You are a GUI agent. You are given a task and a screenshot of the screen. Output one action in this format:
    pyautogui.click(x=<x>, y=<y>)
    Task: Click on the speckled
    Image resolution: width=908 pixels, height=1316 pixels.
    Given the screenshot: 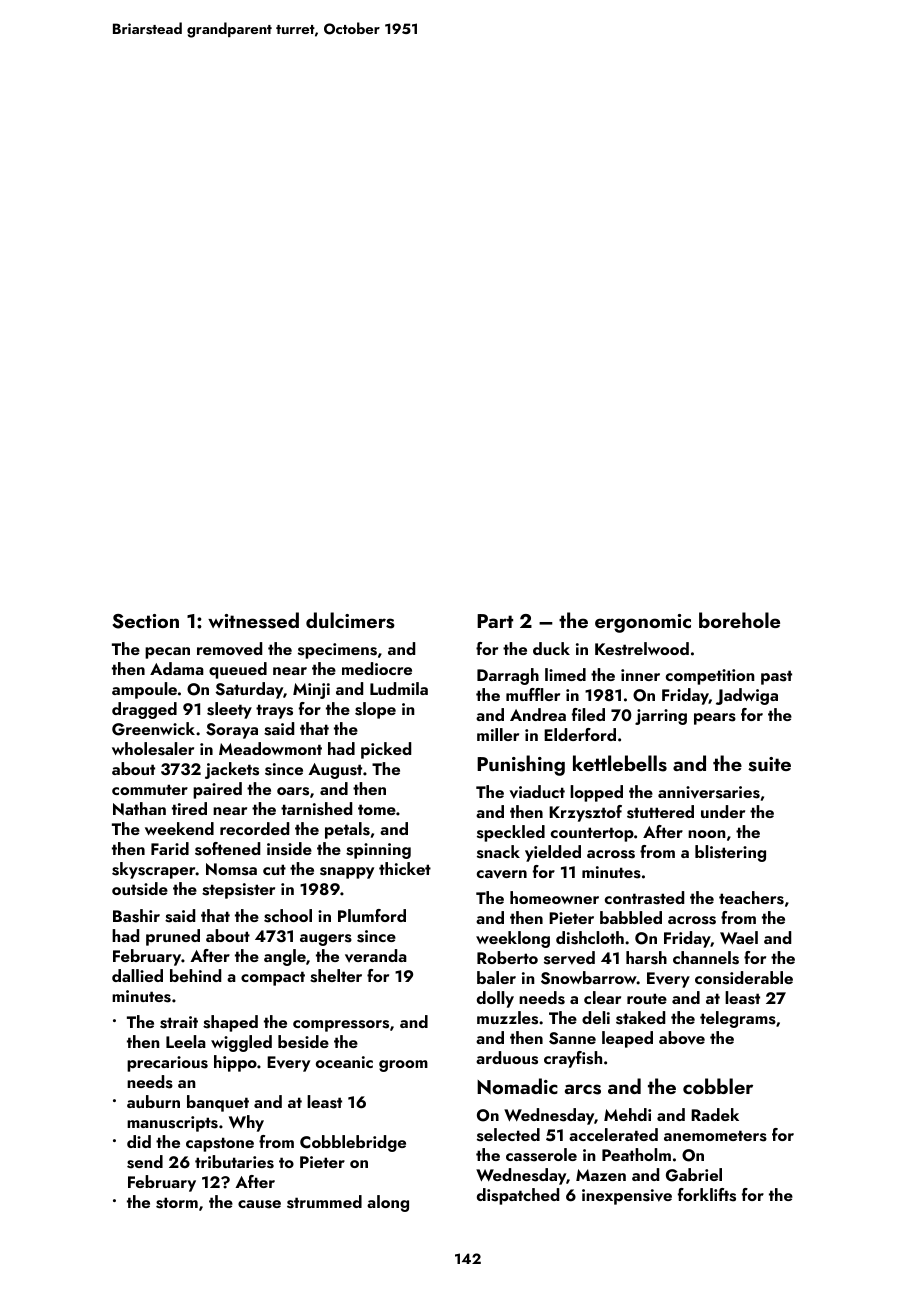 What is the action you would take?
    pyautogui.click(x=511, y=833)
